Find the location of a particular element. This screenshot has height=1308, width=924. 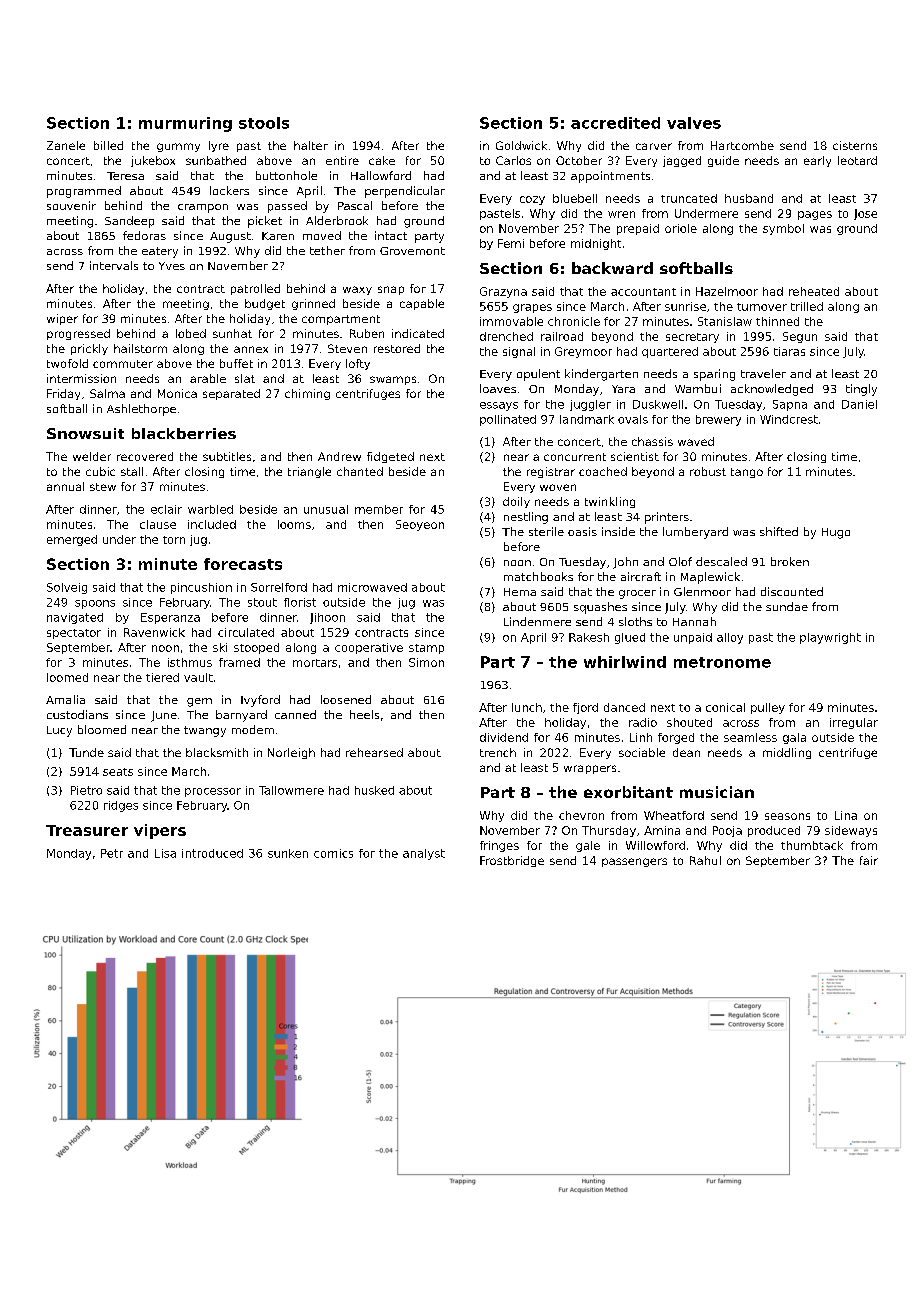

lumberyard is located at coordinates (695, 533).
